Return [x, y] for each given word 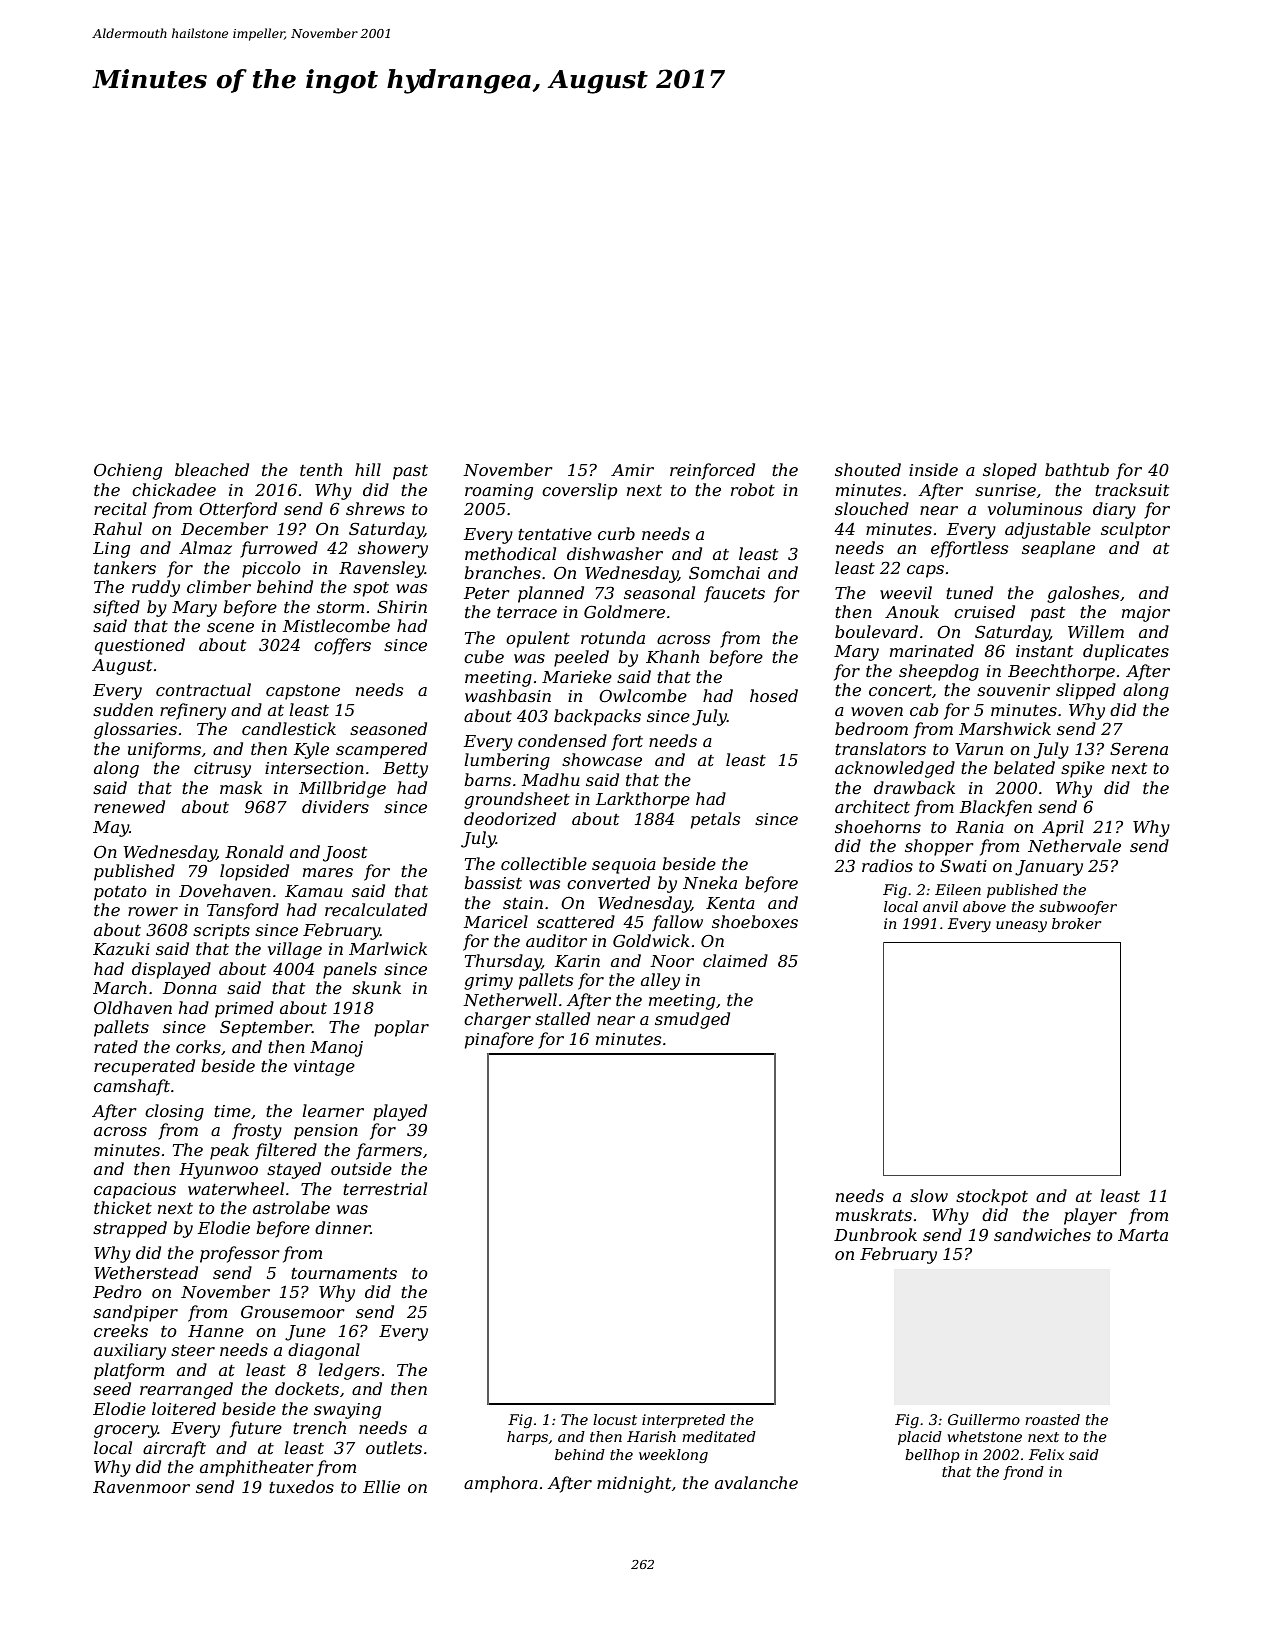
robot [753, 489]
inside [933, 469]
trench [319, 1427]
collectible [544, 863]
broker [1076, 923]
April [1063, 828]
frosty [257, 1131]
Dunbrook [875, 1234]
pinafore [499, 1040]
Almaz [205, 548]
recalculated [376, 909]
